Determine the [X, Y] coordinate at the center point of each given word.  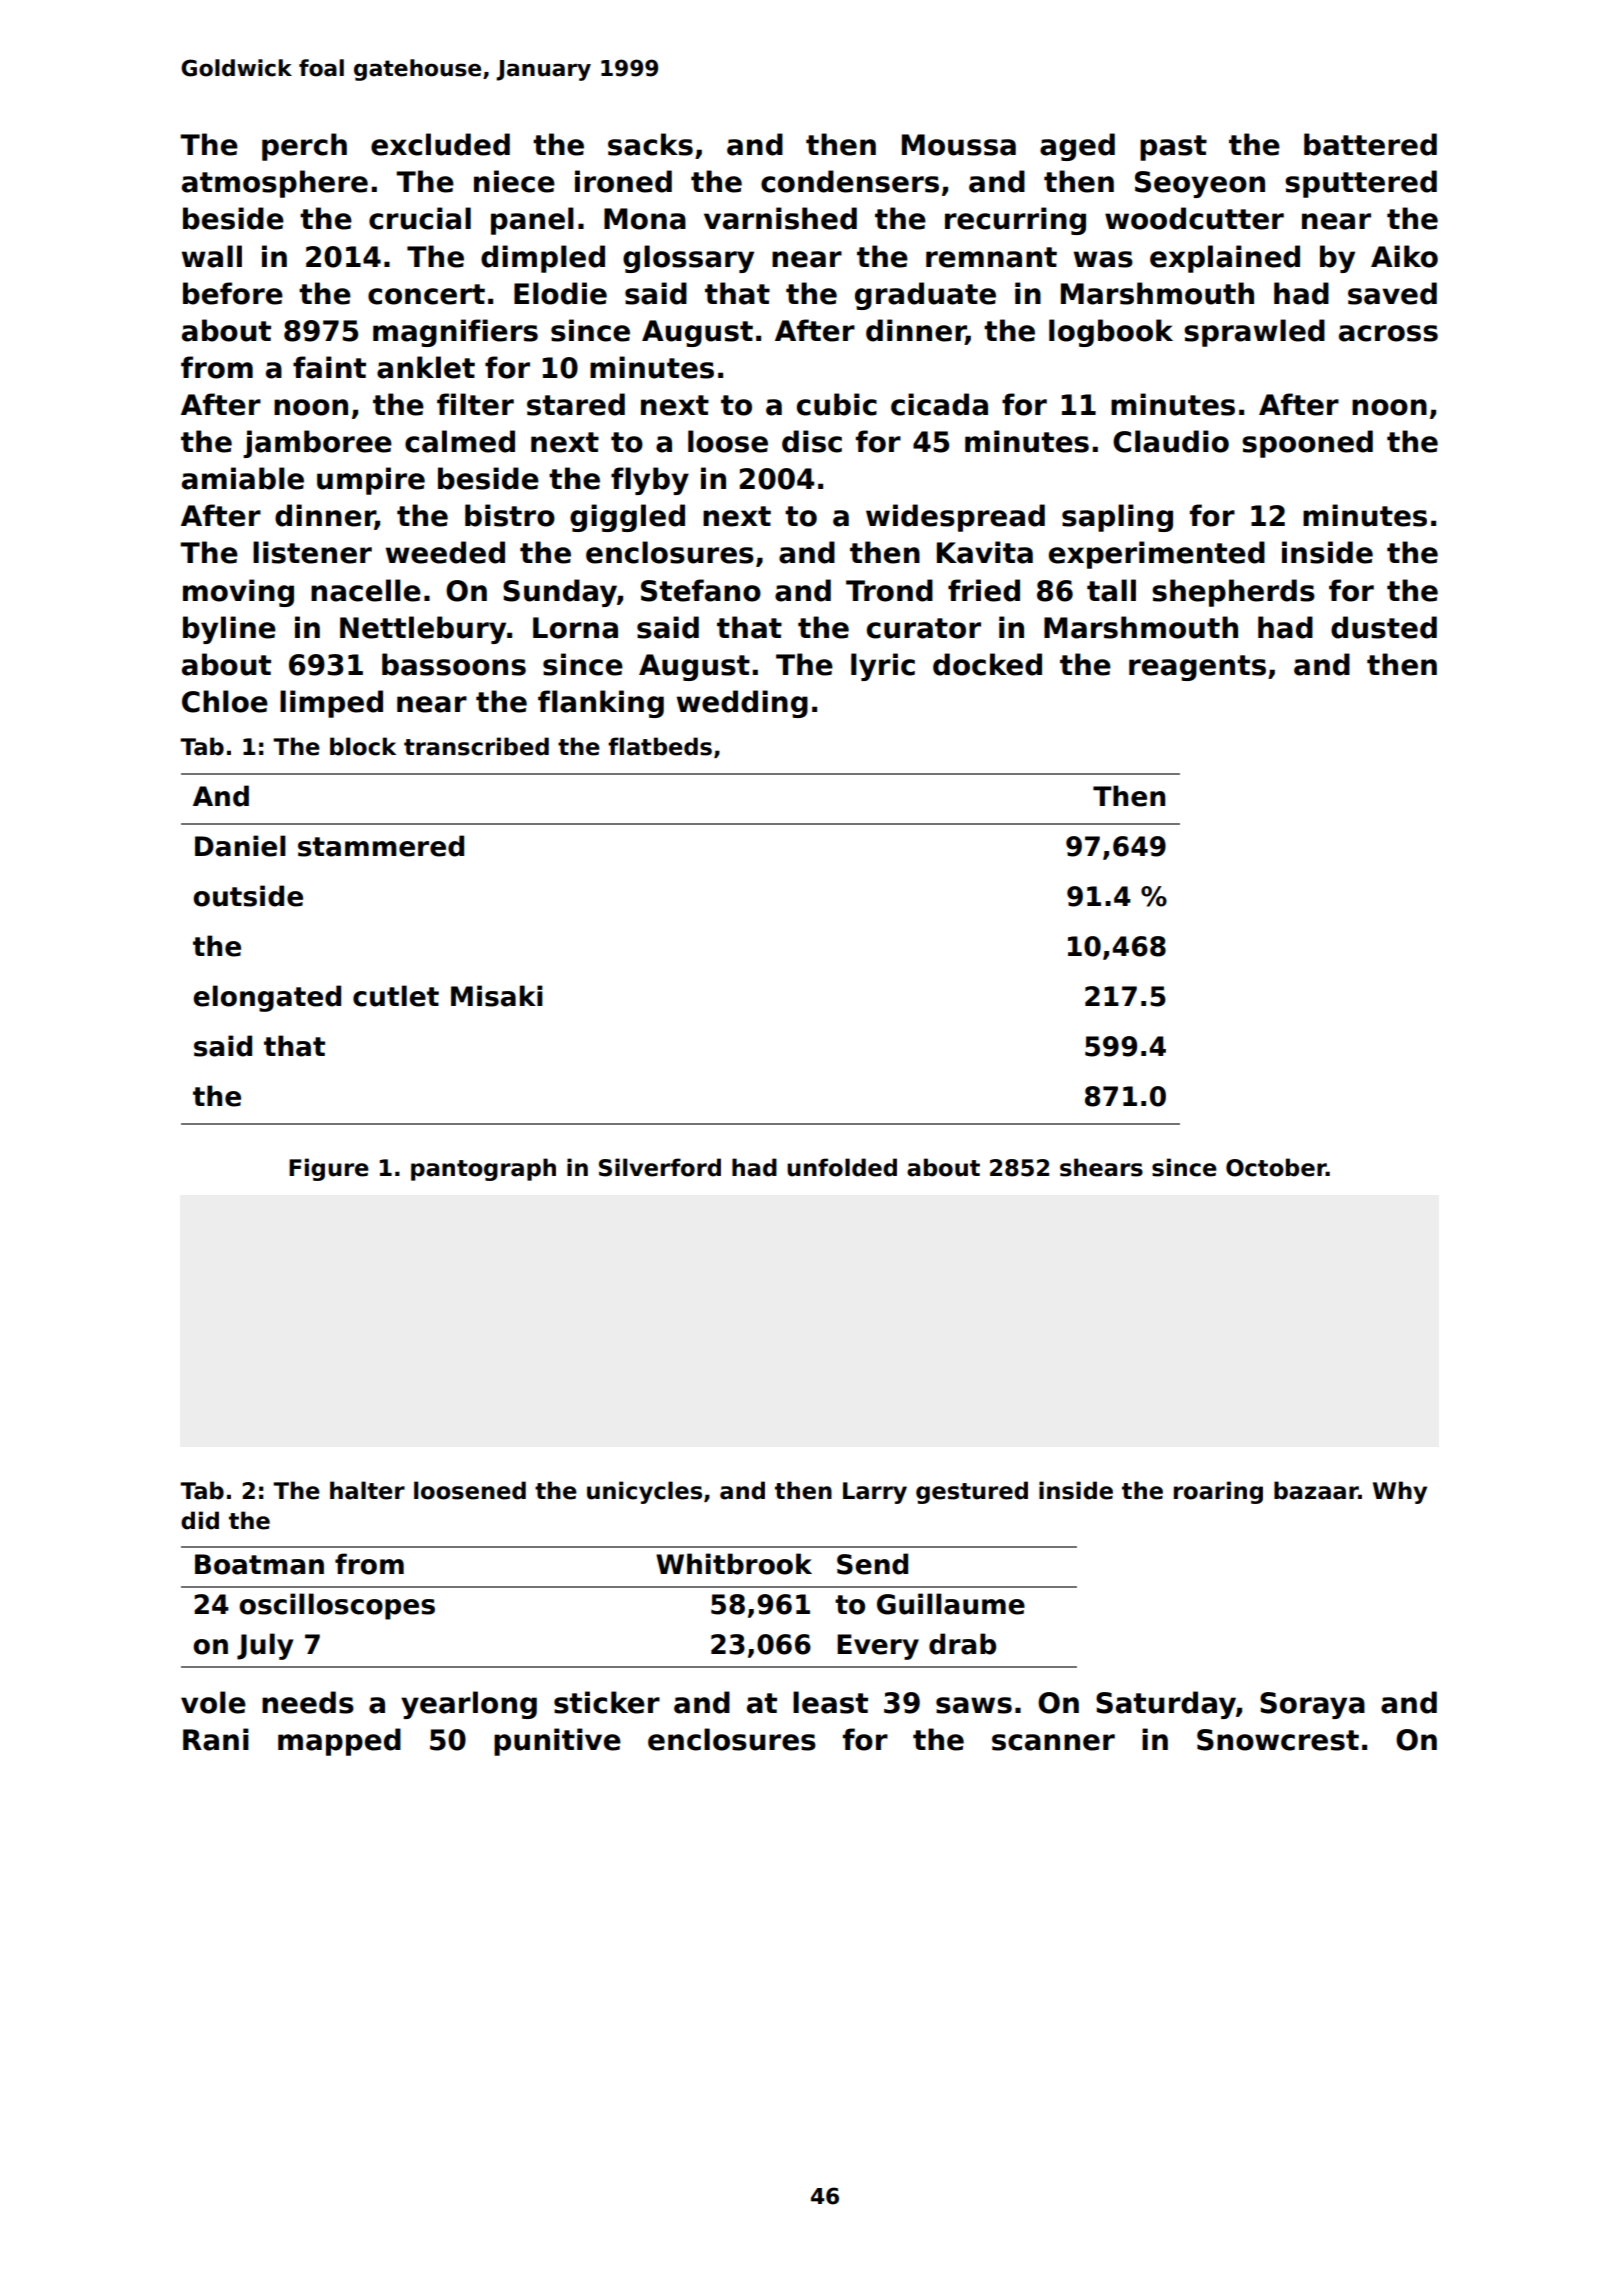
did [200, 1520]
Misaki [497, 996]
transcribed [476, 746]
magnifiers [455, 333]
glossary [688, 259]
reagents [1197, 668]
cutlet [396, 996]
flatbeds [660, 746]
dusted [1384, 627]
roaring [1218, 1492]
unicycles [644, 1492]
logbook [1111, 333]
